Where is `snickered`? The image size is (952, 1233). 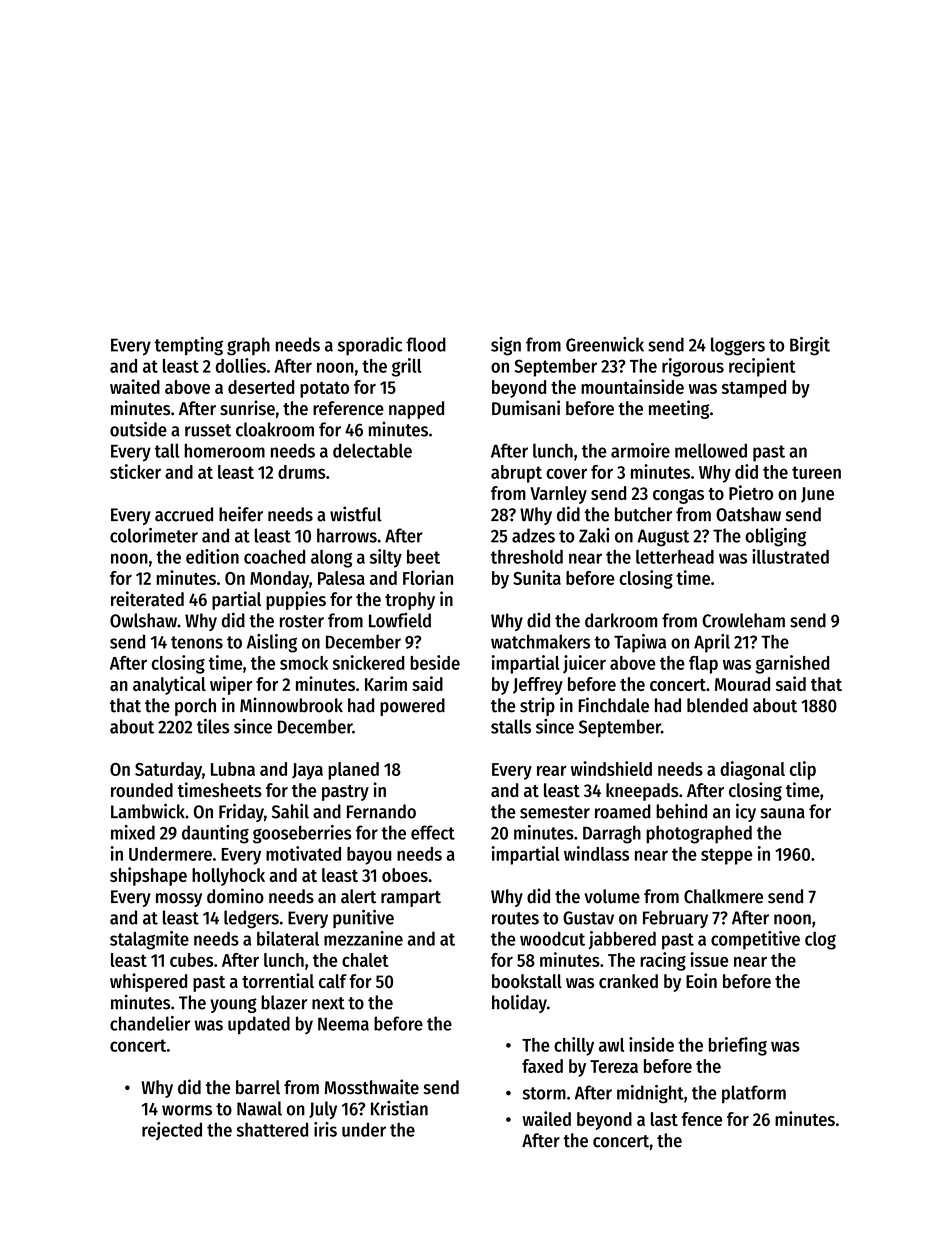
snickered is located at coordinates (369, 662).
